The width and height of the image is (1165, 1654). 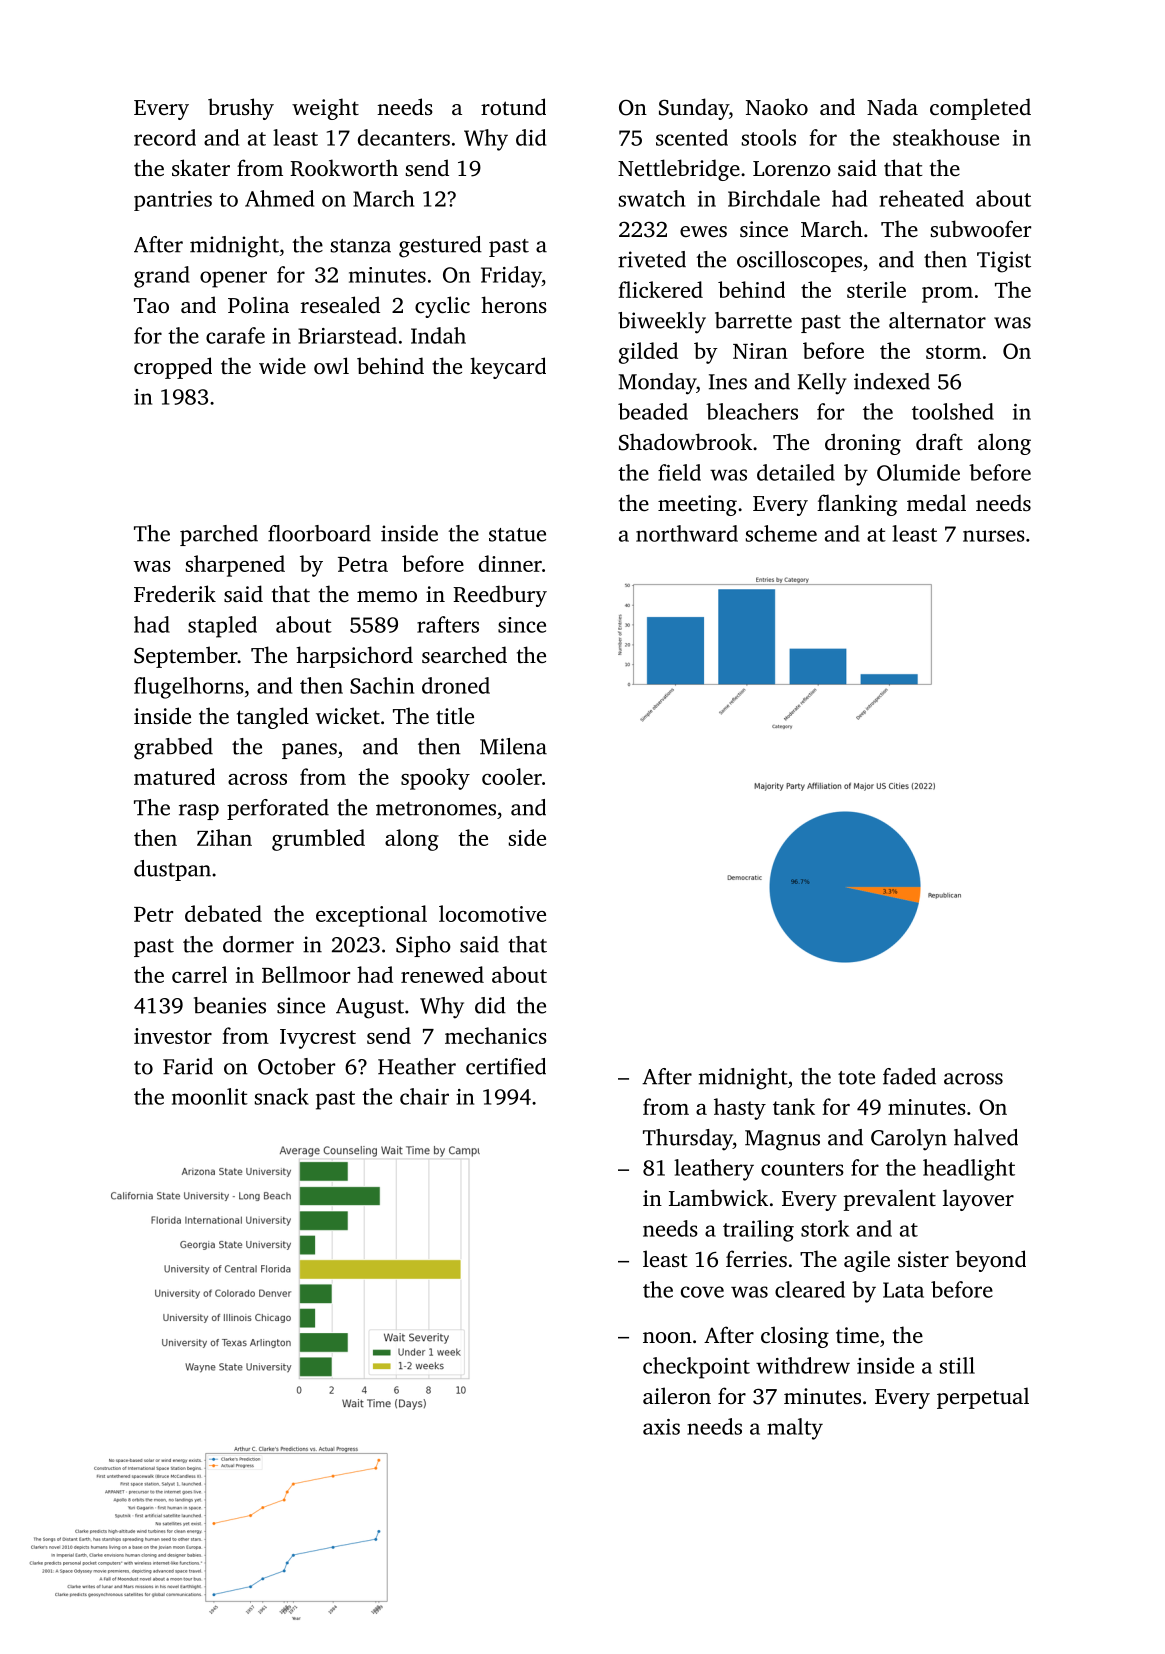 I want to click on swatch, so click(x=652, y=198).
